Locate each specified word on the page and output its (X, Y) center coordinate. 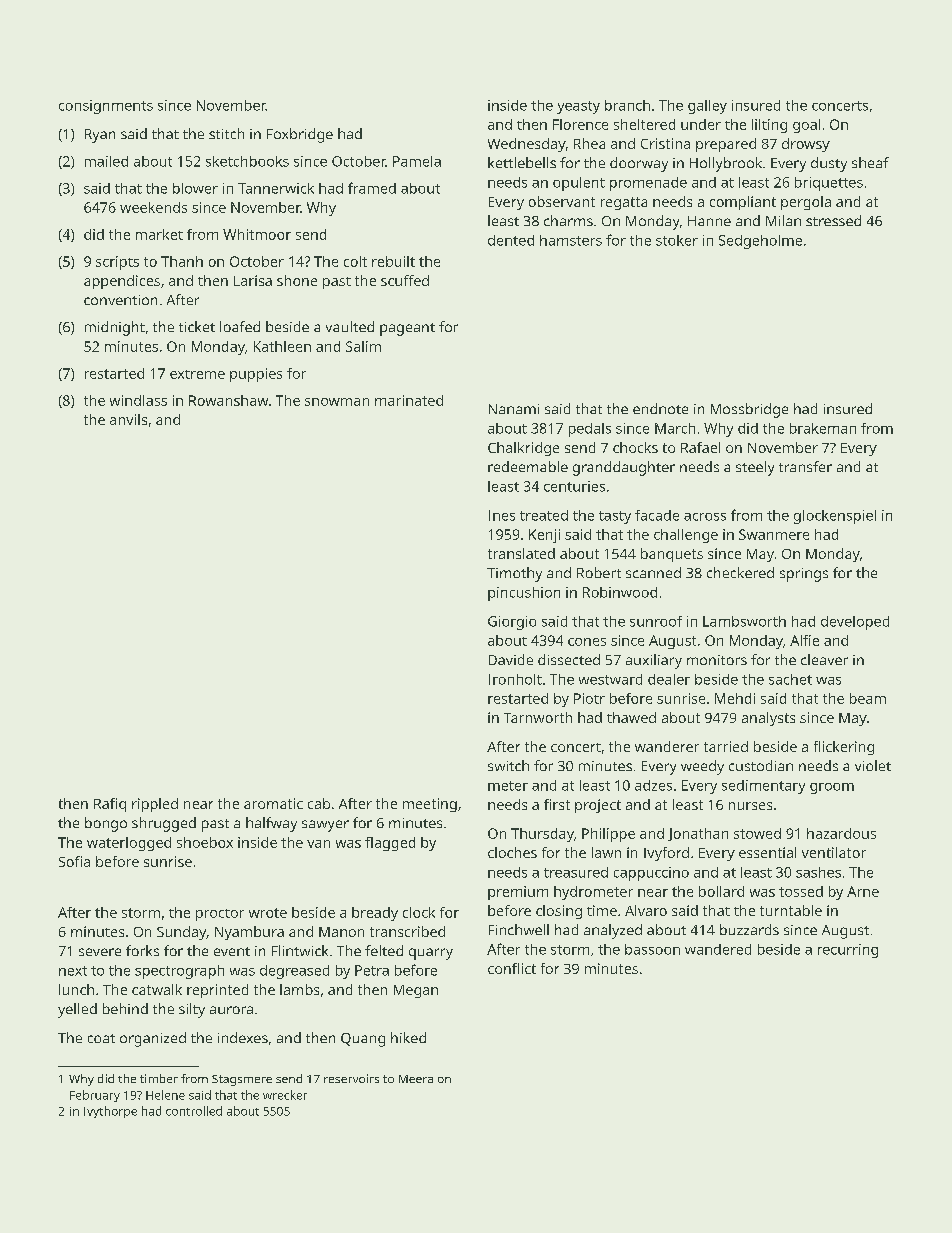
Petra (372, 970)
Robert (599, 572)
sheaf (870, 162)
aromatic (273, 803)
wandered (718, 949)
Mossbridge (749, 410)
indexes (243, 1037)
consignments (106, 107)
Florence (580, 124)
